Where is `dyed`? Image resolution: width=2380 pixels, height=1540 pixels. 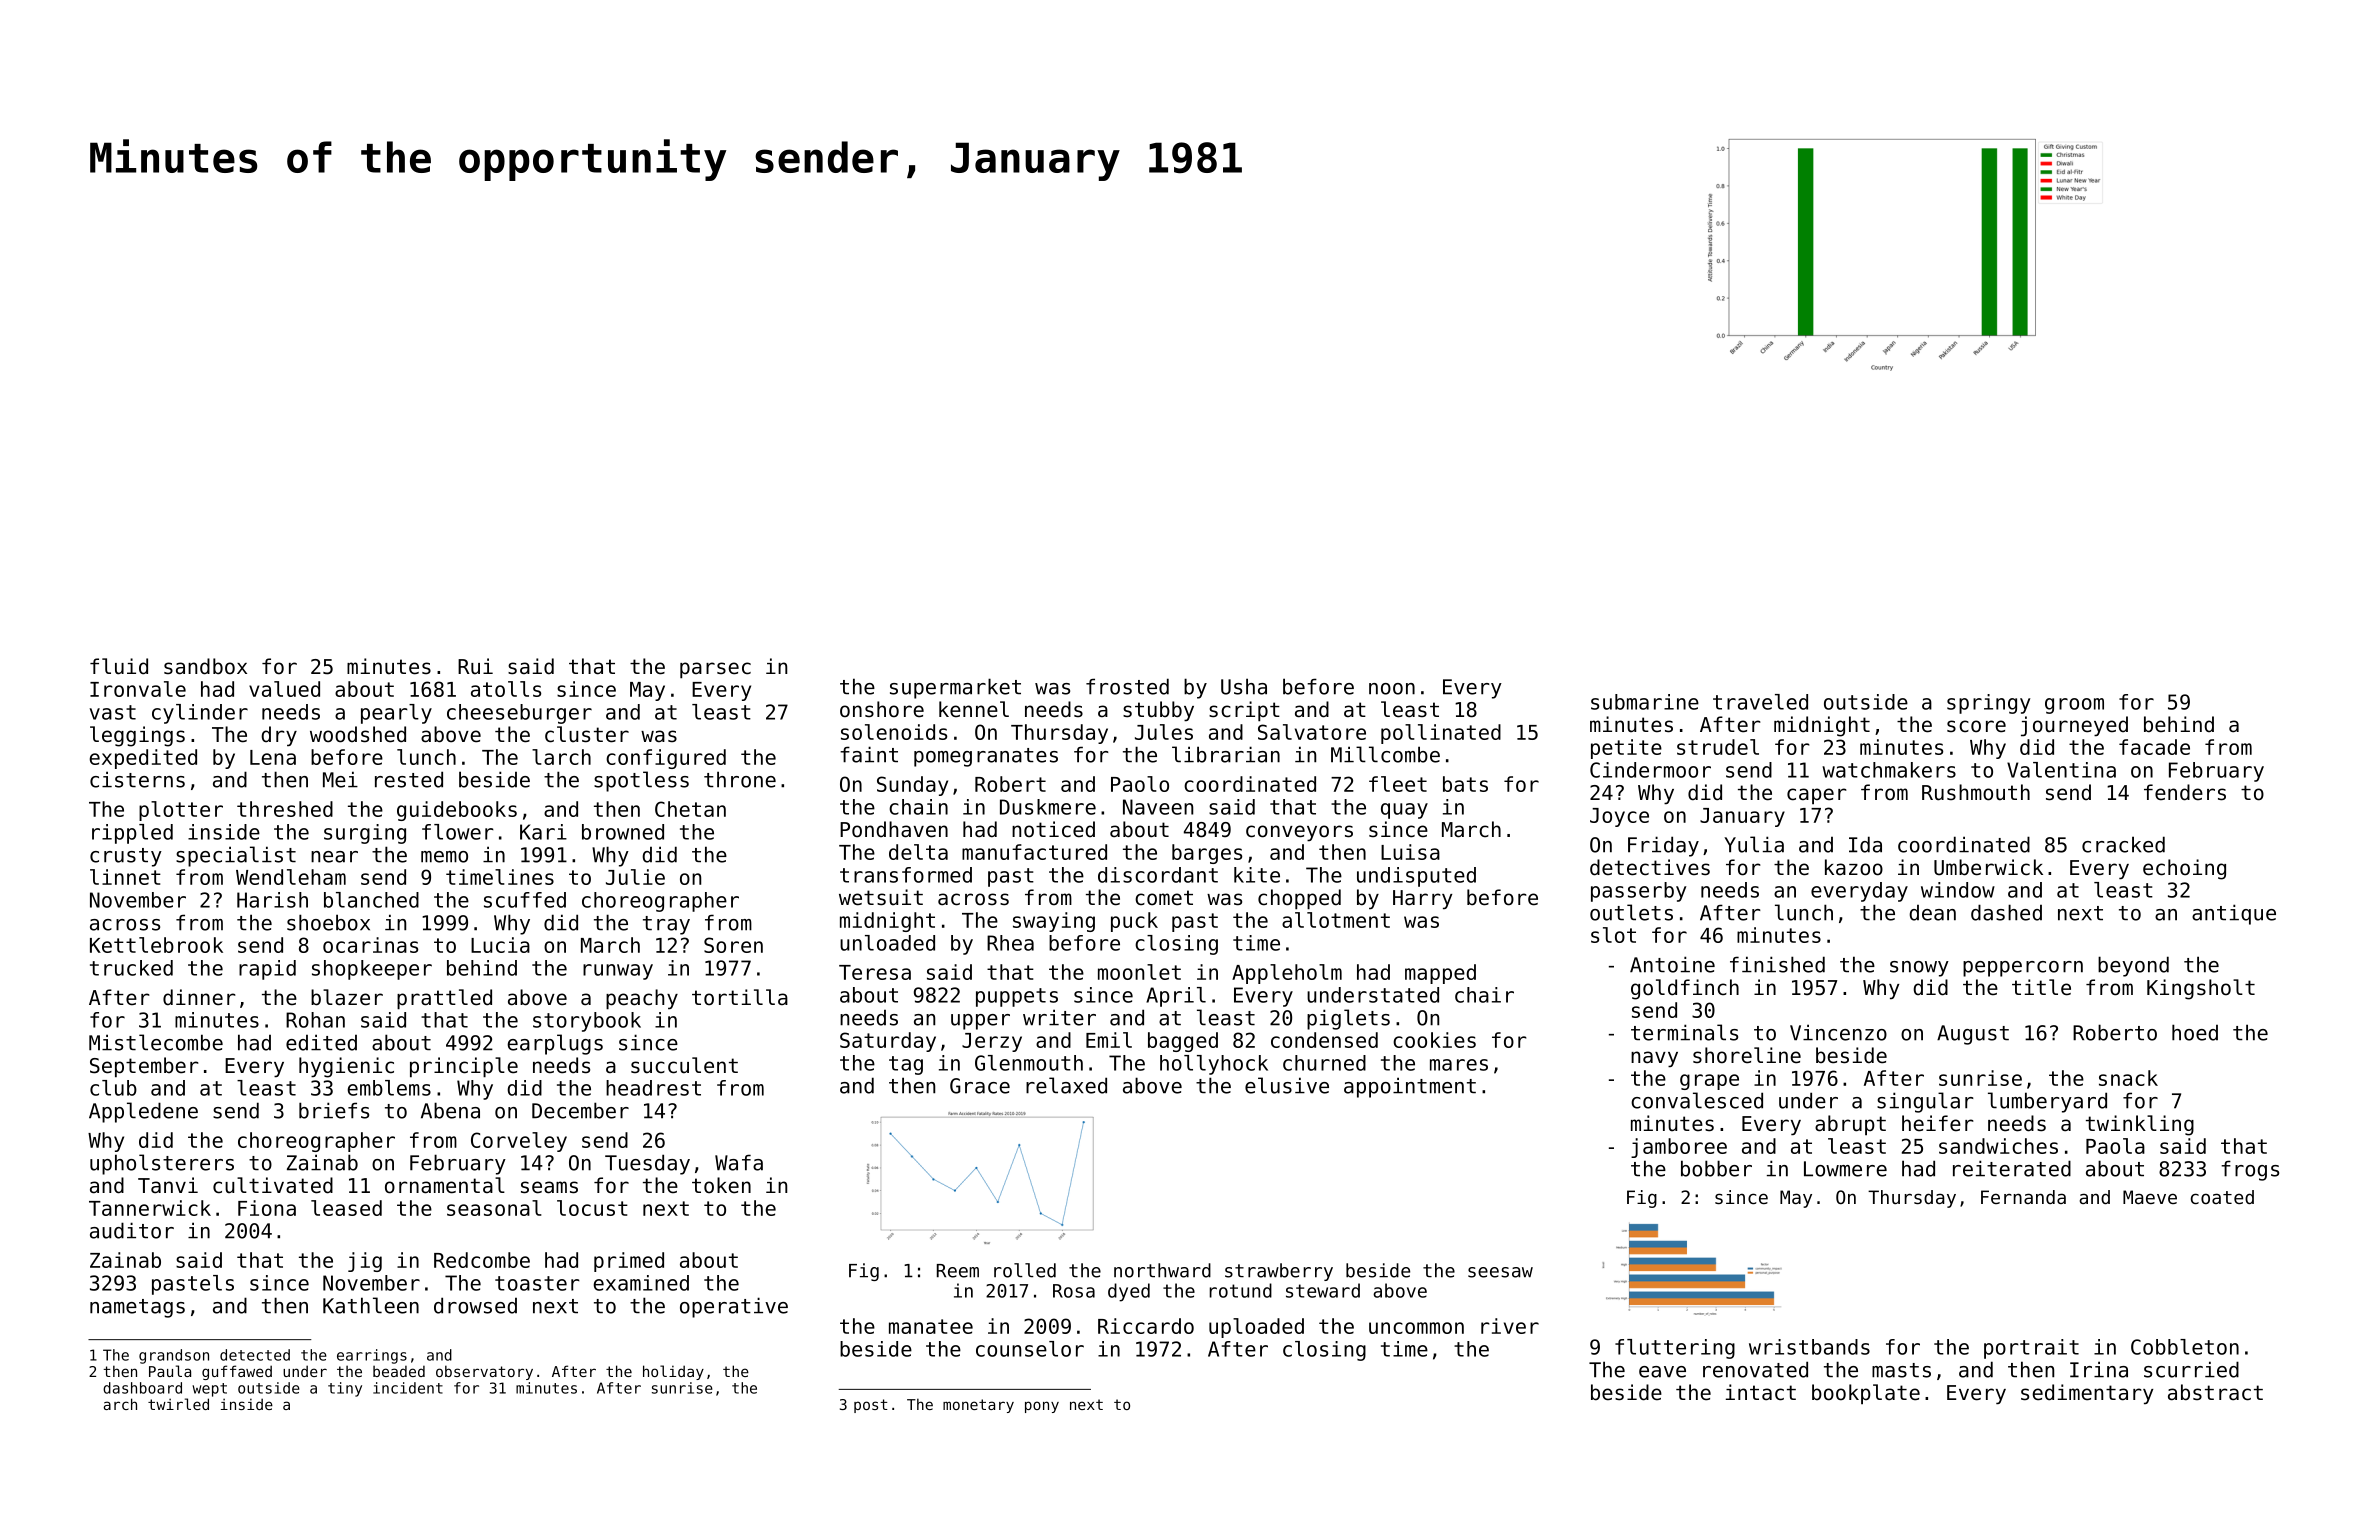
dyed is located at coordinates (1129, 1292).
